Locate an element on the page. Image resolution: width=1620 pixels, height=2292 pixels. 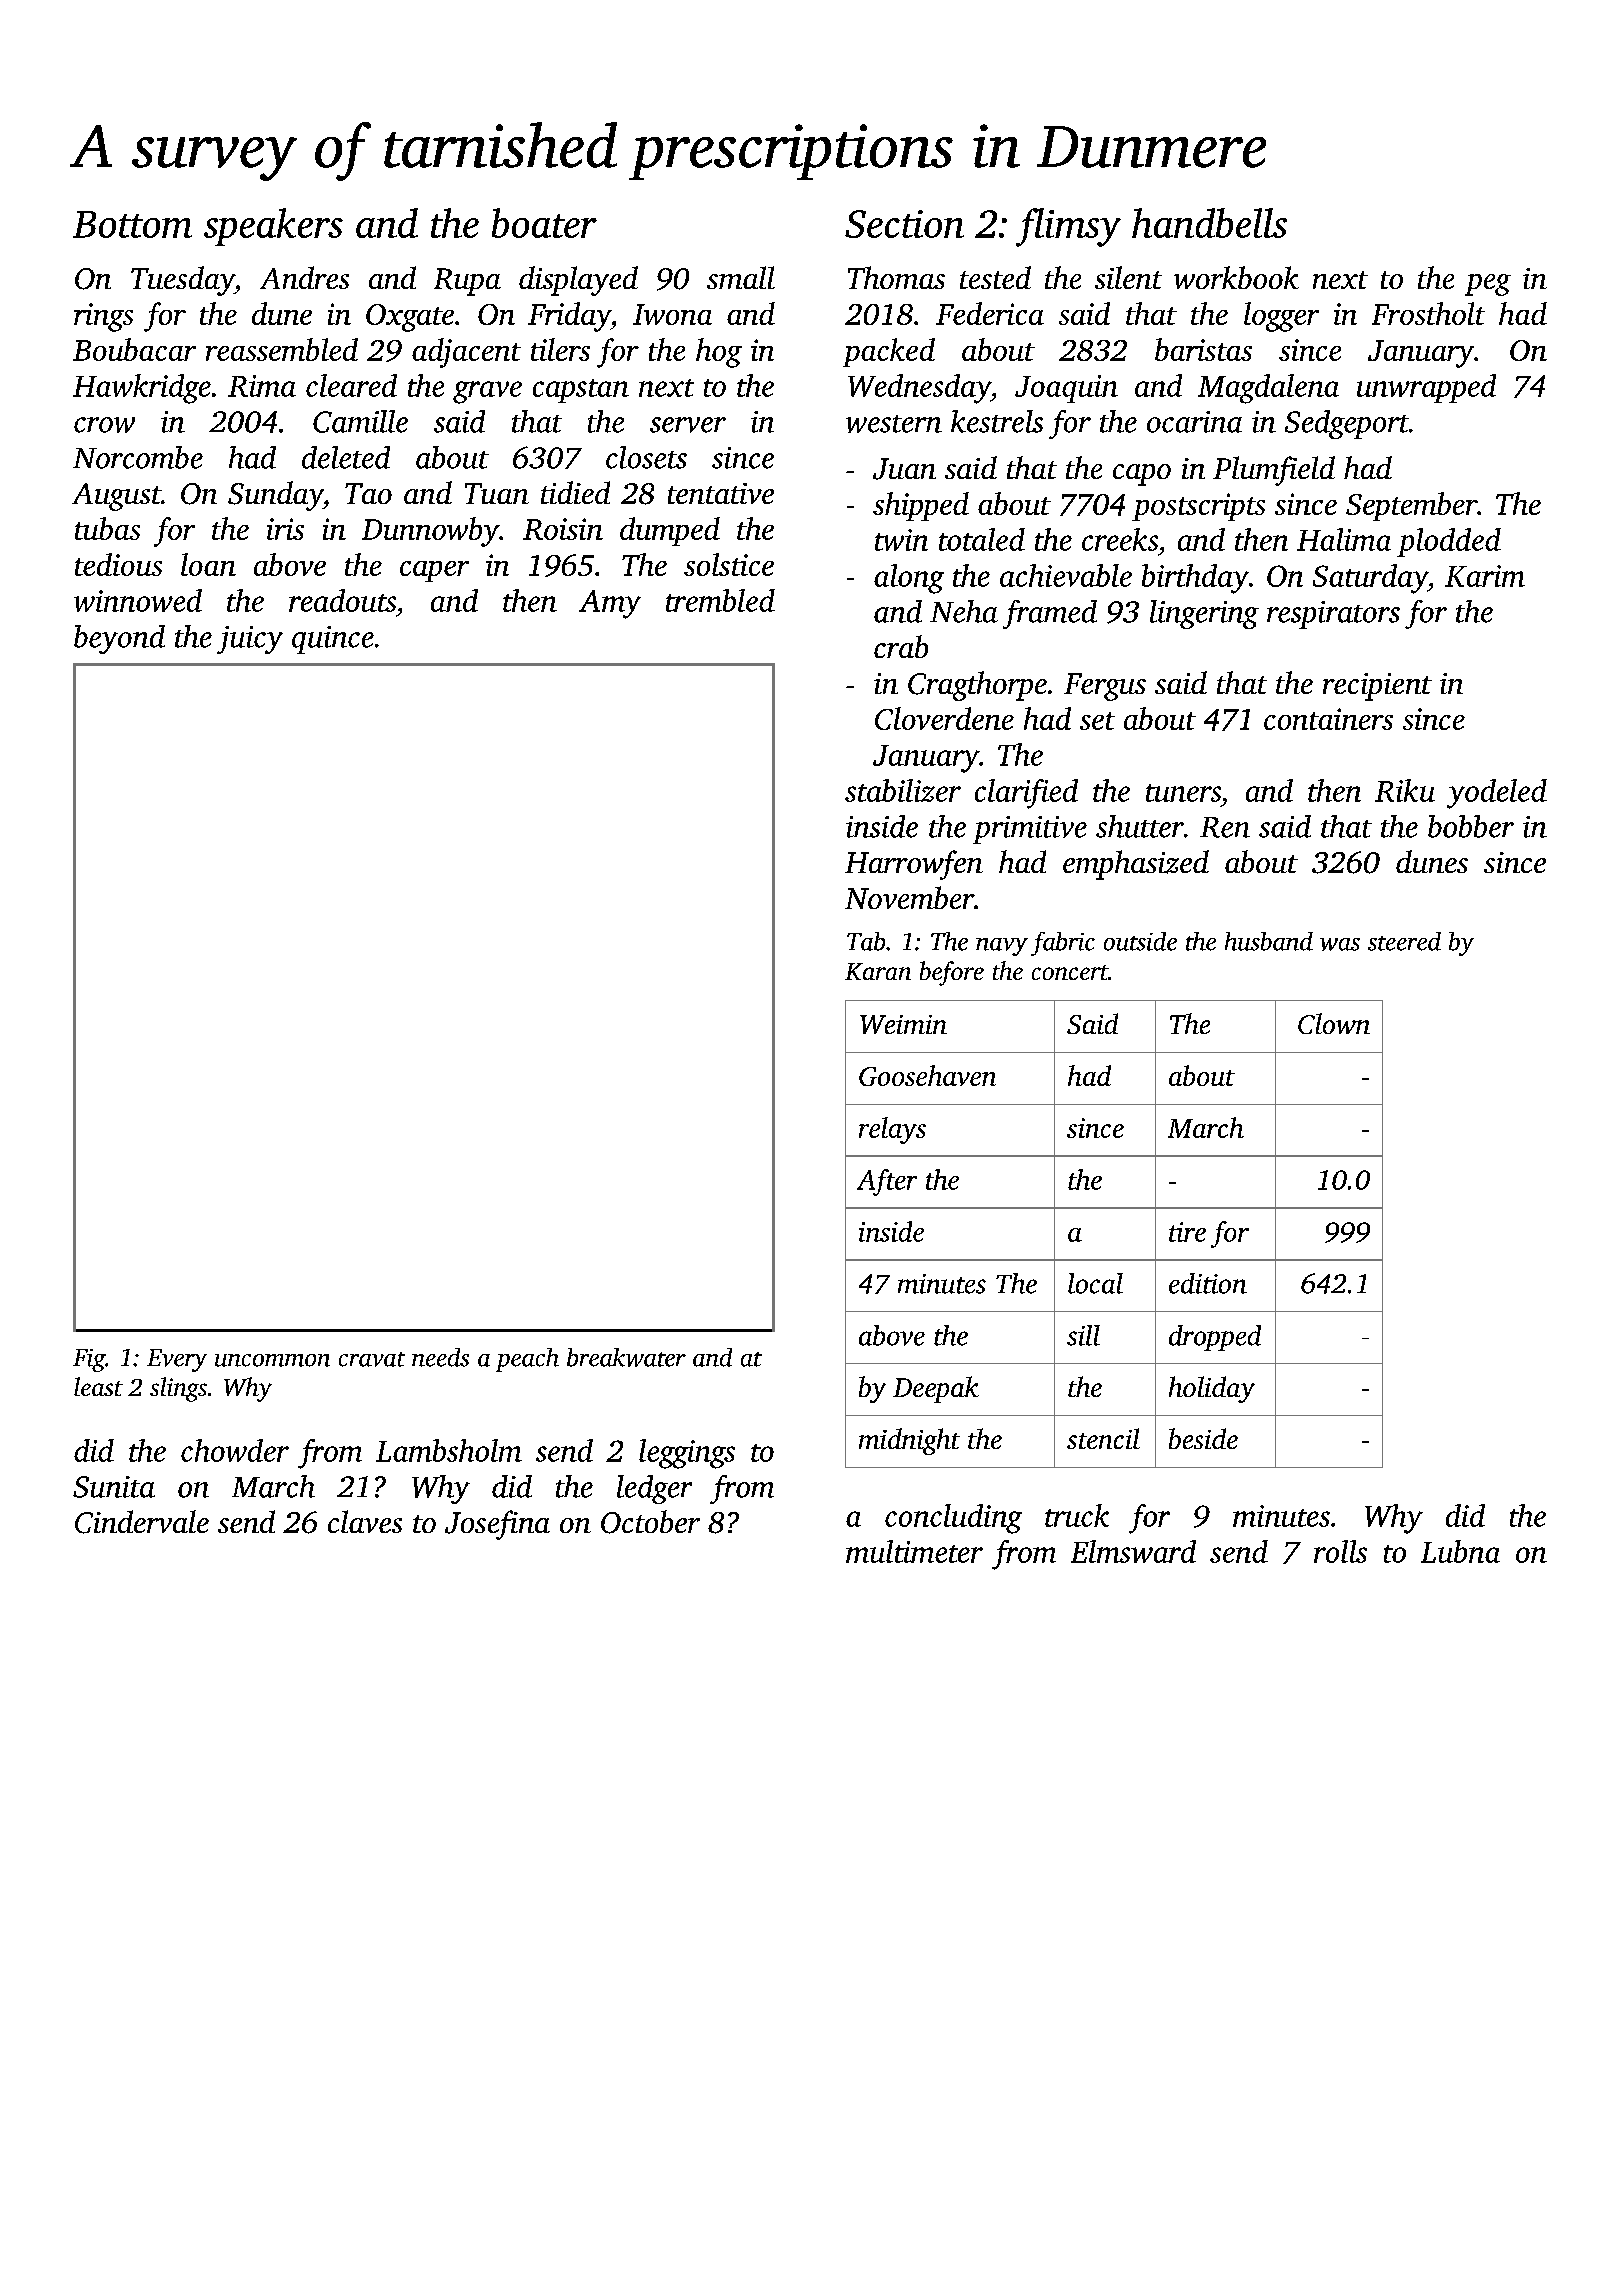
quince is located at coordinates (333, 640).
